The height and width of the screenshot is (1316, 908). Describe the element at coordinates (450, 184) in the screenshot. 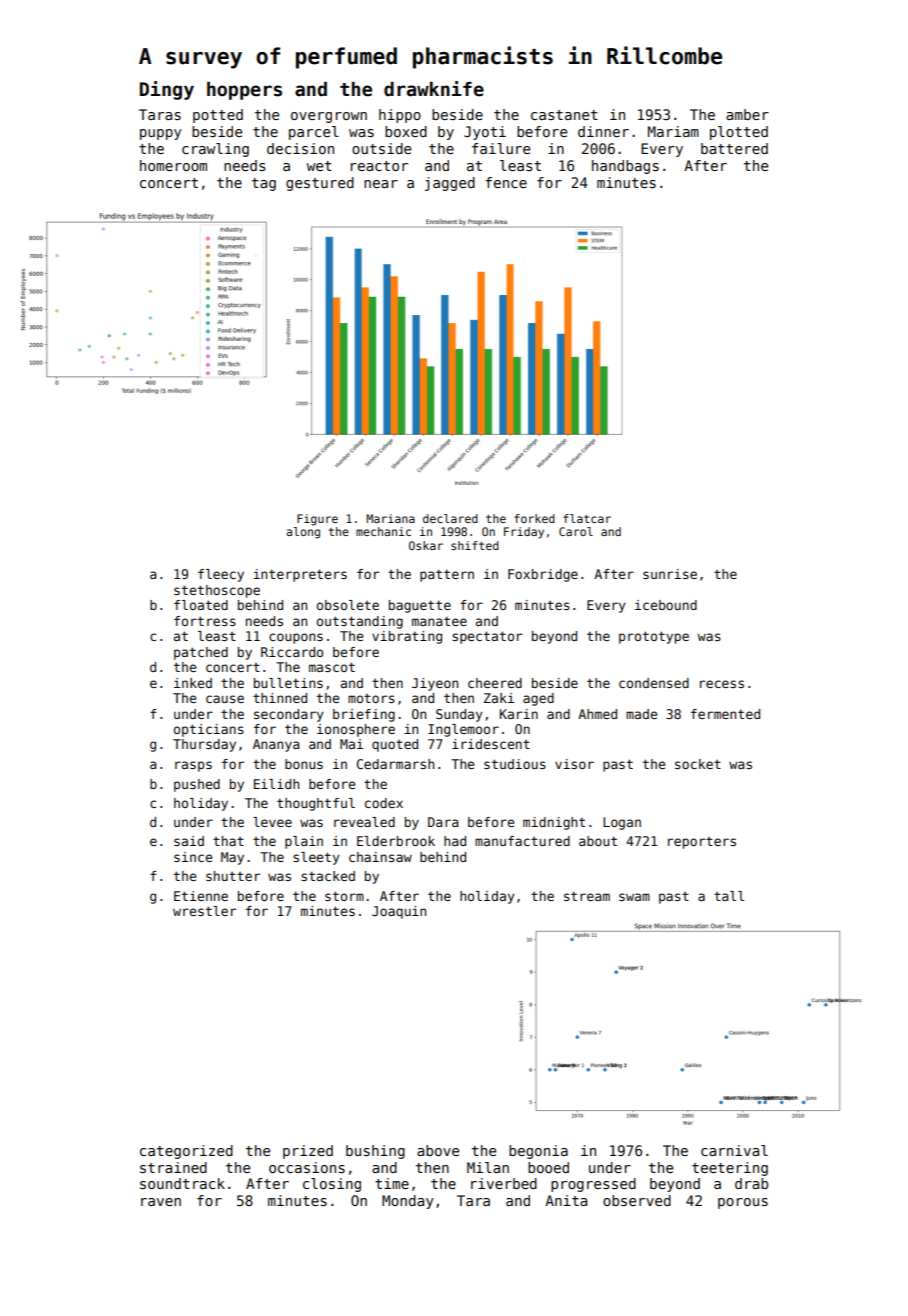

I see `jagged` at that location.
